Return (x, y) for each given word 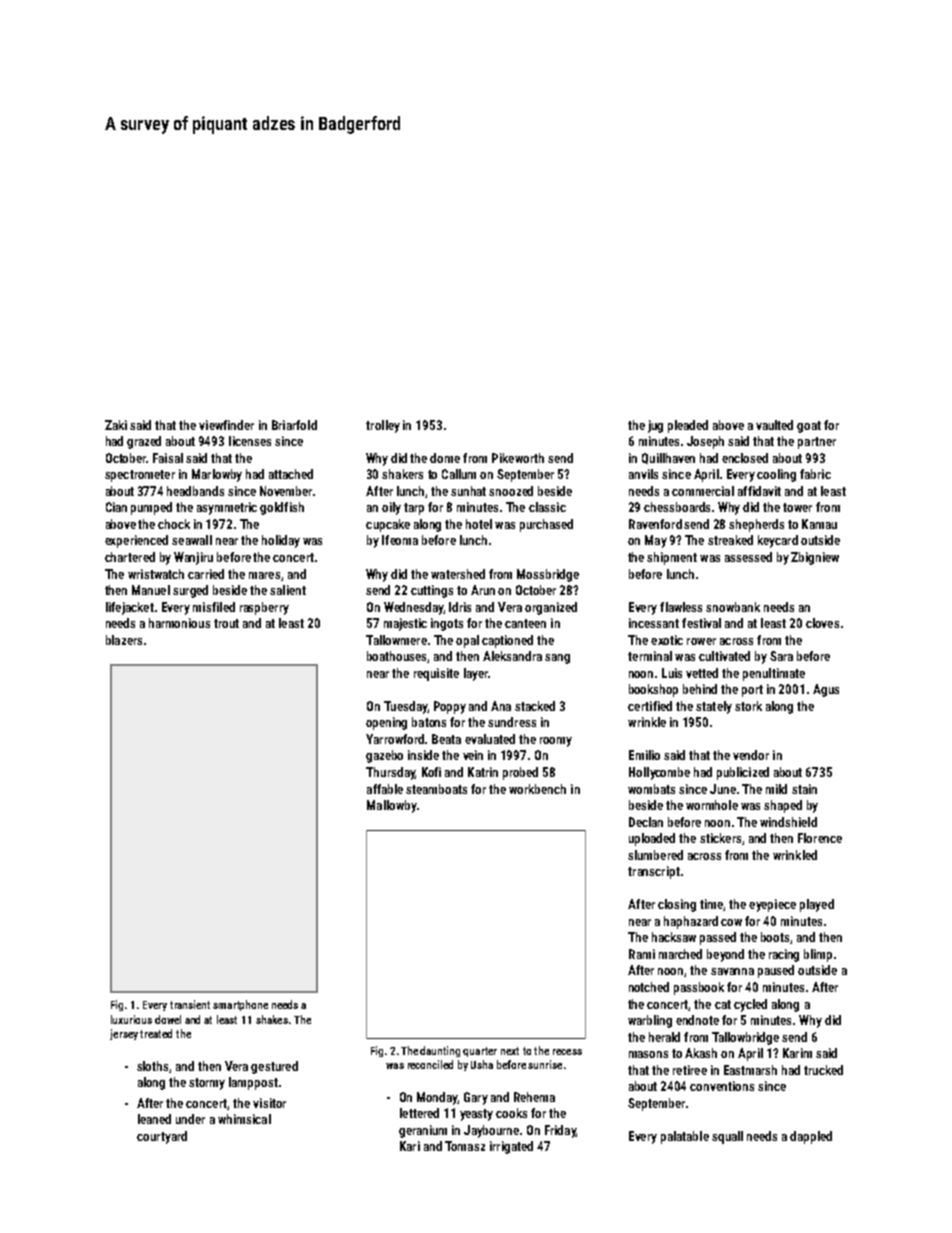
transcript (654, 872)
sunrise (545, 1064)
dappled (811, 1137)
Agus (826, 690)
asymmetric (227, 508)
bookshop (653, 690)
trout (226, 623)
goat (809, 427)
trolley (383, 426)
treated (156, 1033)
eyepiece (772, 905)
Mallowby (391, 806)
